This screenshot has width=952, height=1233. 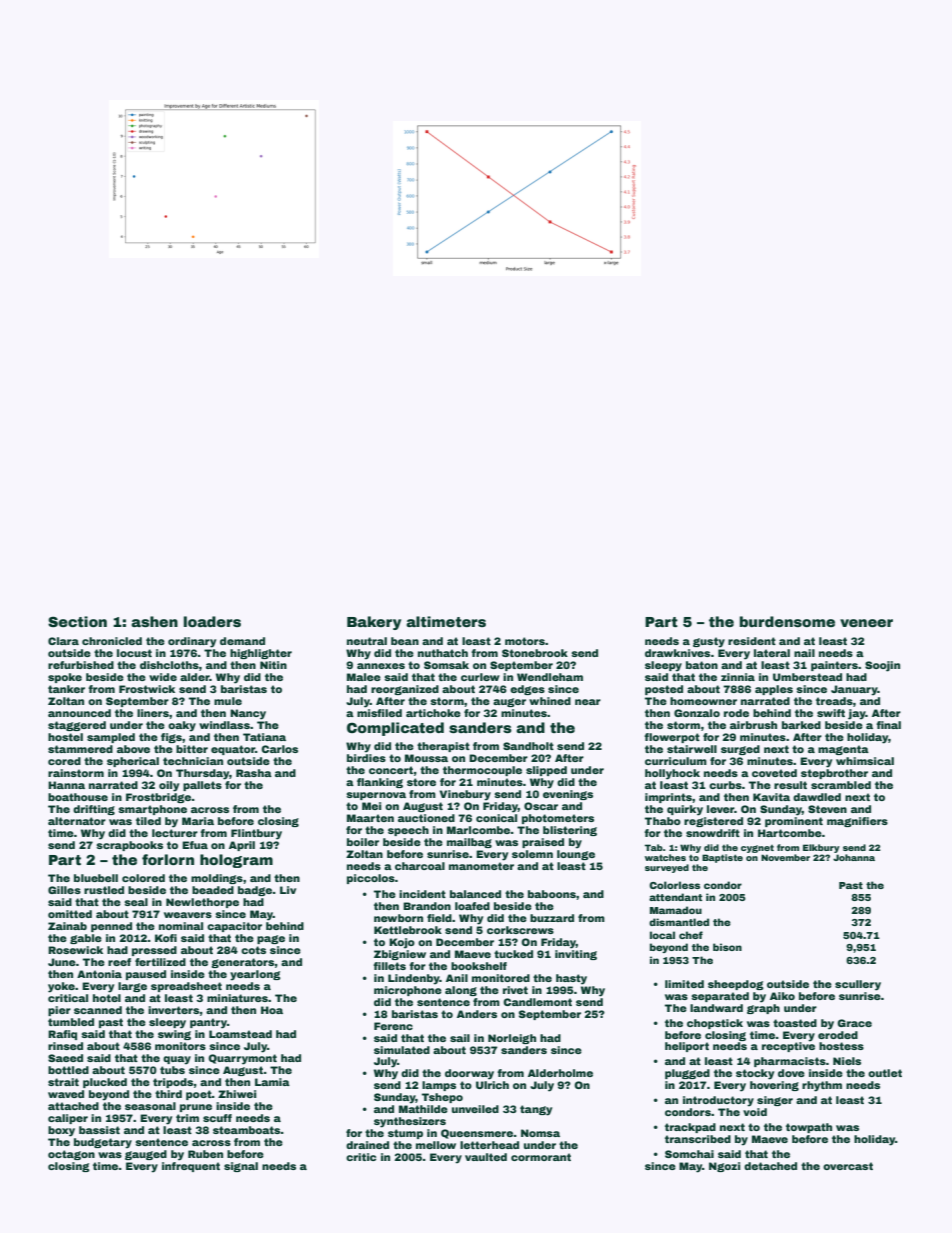 I want to click on dismantled, so click(x=679, y=922).
